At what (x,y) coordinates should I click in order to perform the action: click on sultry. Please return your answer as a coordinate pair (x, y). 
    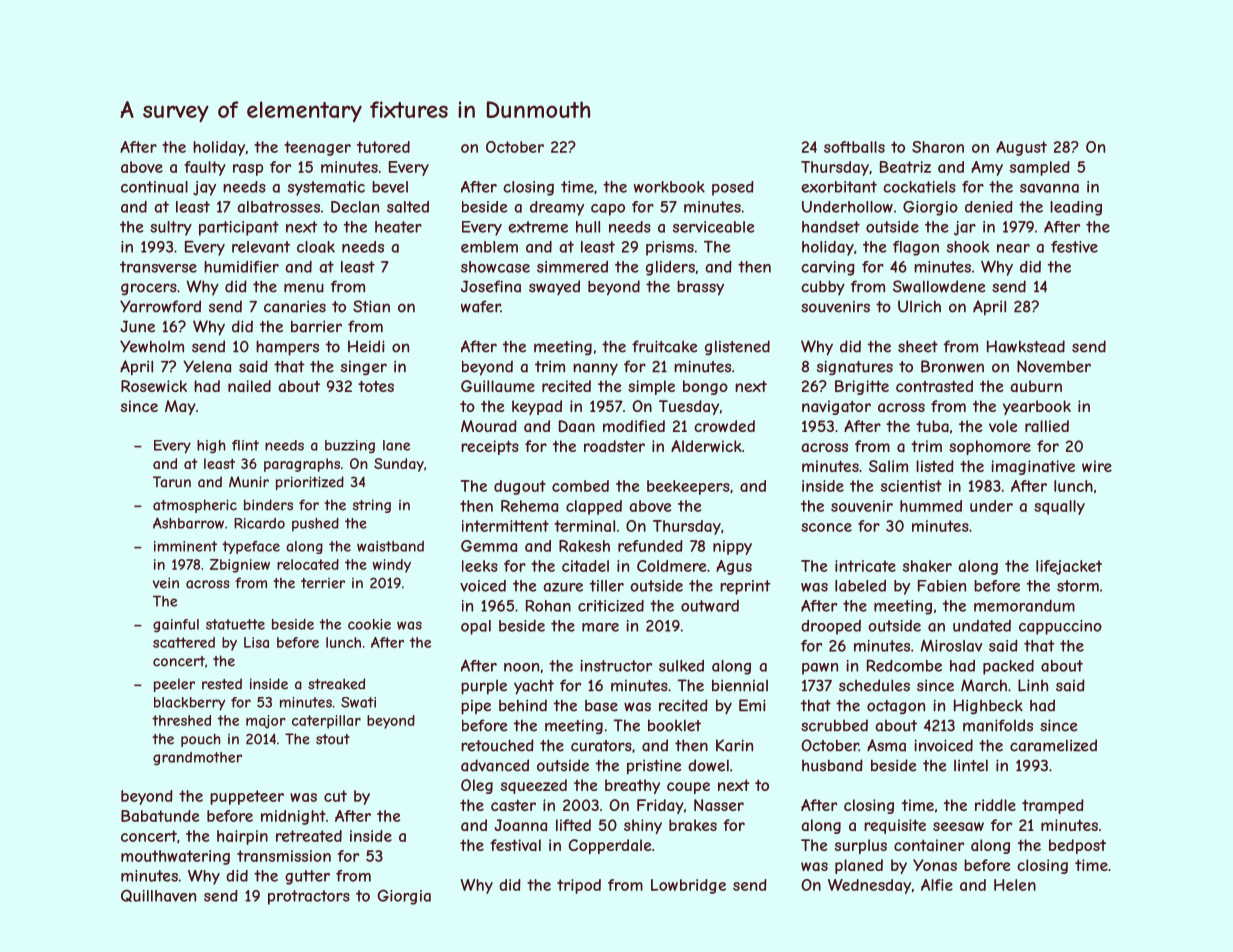
    Looking at the image, I should click on (171, 228).
